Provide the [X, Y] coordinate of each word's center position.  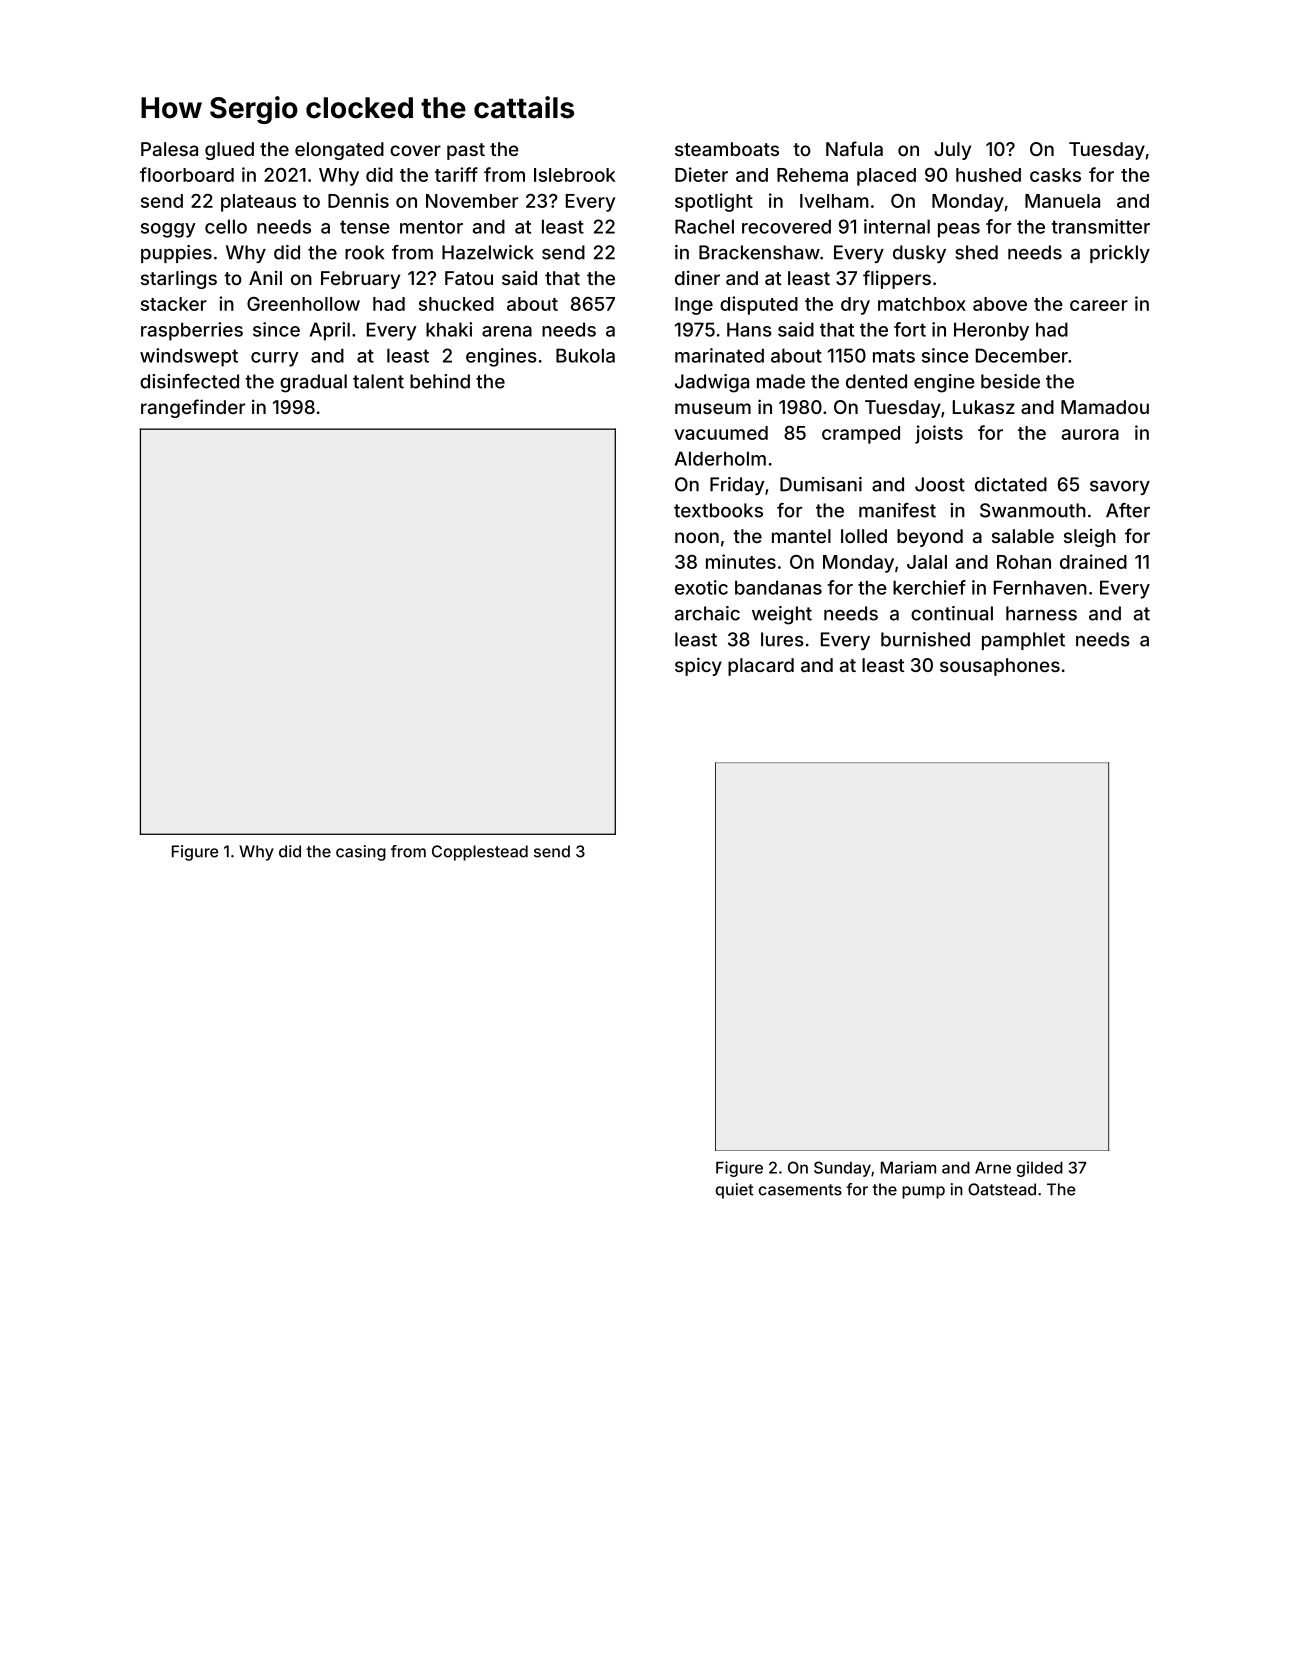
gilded [1040, 1169]
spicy [698, 666]
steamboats [727, 149]
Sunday [842, 1169]
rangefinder [193, 408]
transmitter [1100, 226]
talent [378, 381]
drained [1093, 561]
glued [229, 151]
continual [952, 613]
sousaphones [1000, 667]
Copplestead [480, 853]
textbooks [718, 510]
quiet [735, 1191]
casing [361, 853]
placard [761, 667]
